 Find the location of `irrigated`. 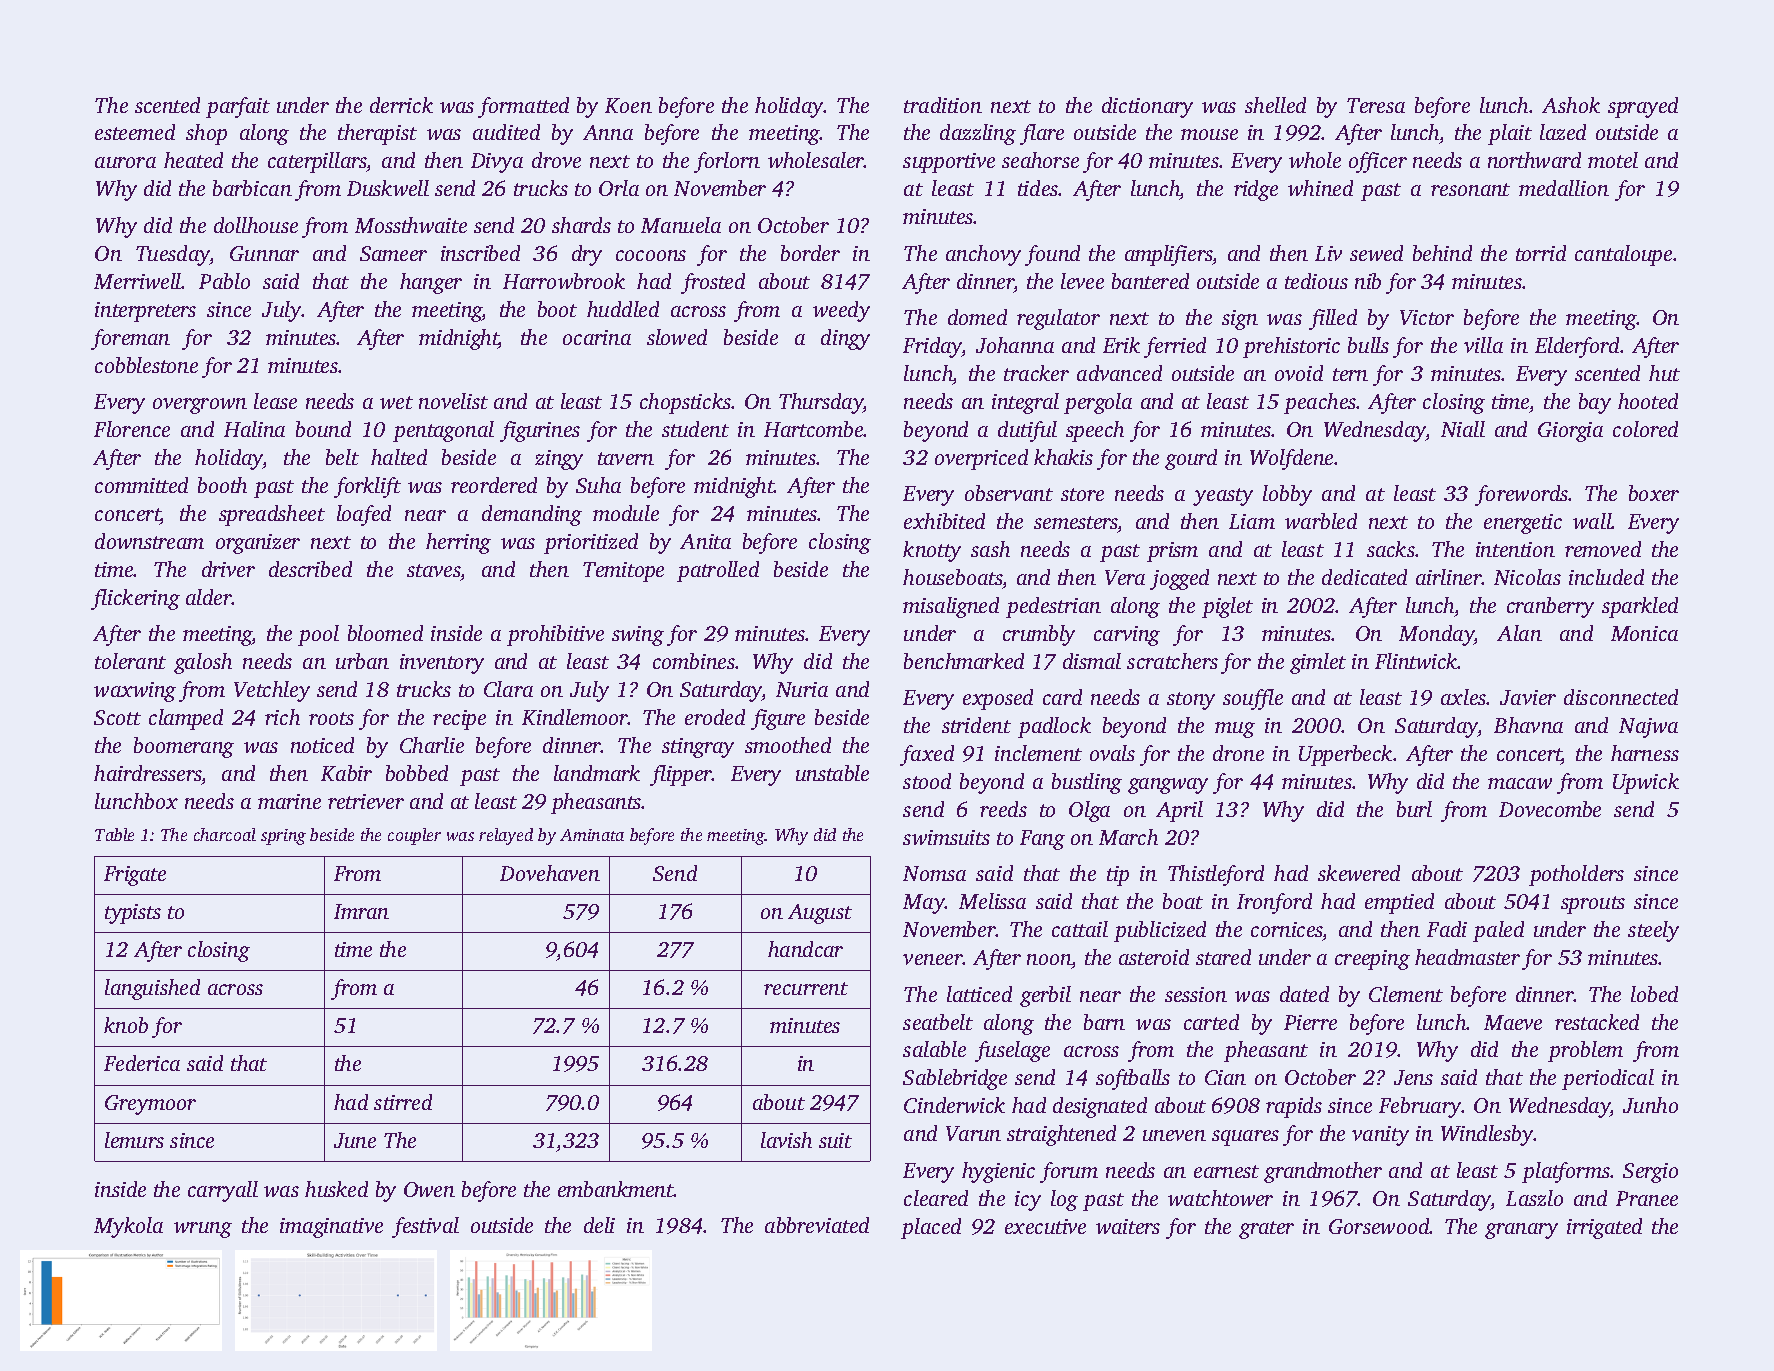

irrigated is located at coordinates (1604, 1228).
